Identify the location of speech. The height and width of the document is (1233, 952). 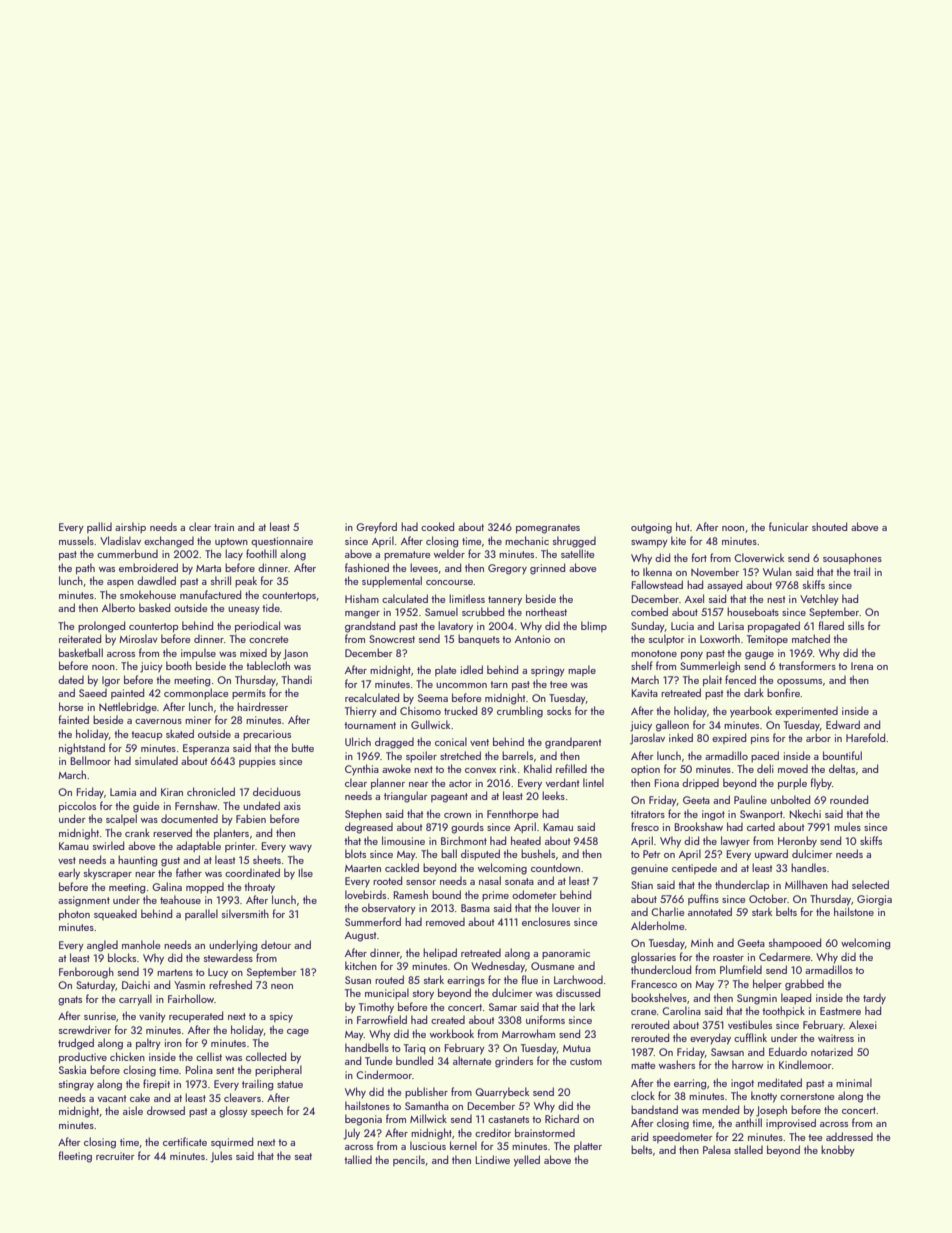
(267, 1111).
